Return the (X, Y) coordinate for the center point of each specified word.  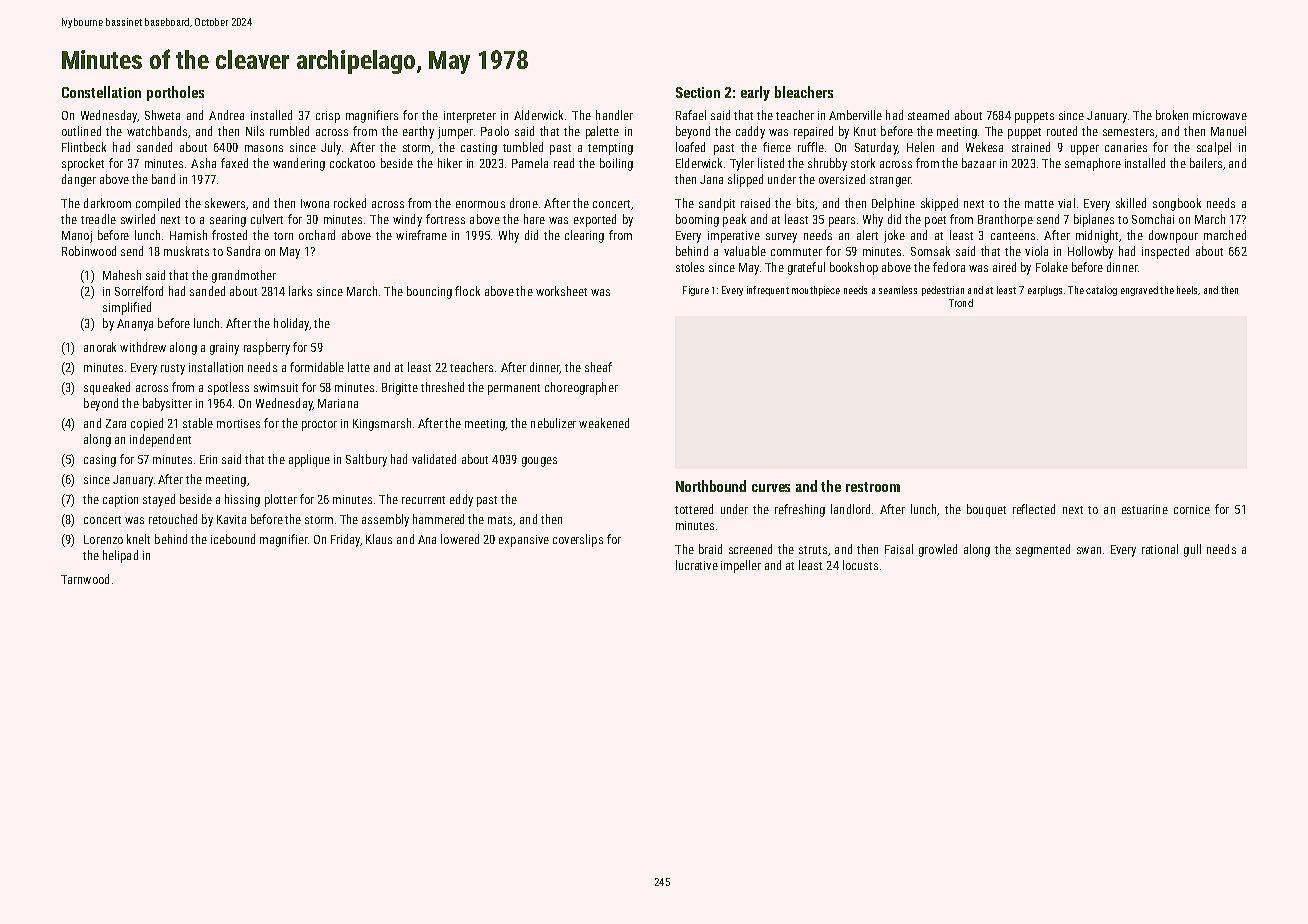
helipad (120, 556)
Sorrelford (139, 291)
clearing (584, 236)
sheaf (598, 367)
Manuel (1228, 131)
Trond (961, 303)
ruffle (811, 147)
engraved (1139, 291)
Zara (116, 423)
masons (264, 148)
